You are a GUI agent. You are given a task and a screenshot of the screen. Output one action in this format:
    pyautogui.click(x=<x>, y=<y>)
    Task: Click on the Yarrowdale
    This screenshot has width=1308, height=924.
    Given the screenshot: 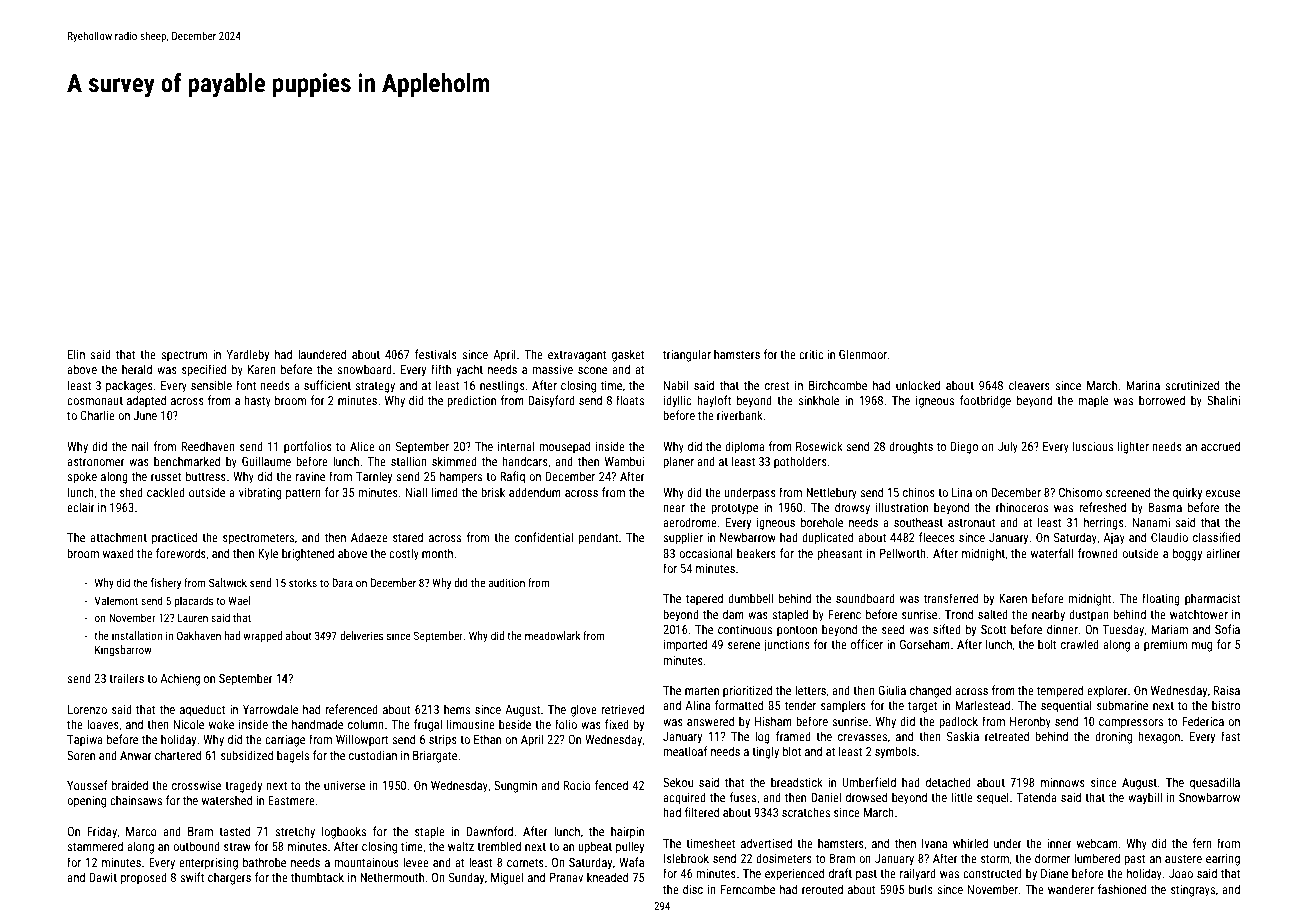 What is the action you would take?
    pyautogui.click(x=270, y=709)
